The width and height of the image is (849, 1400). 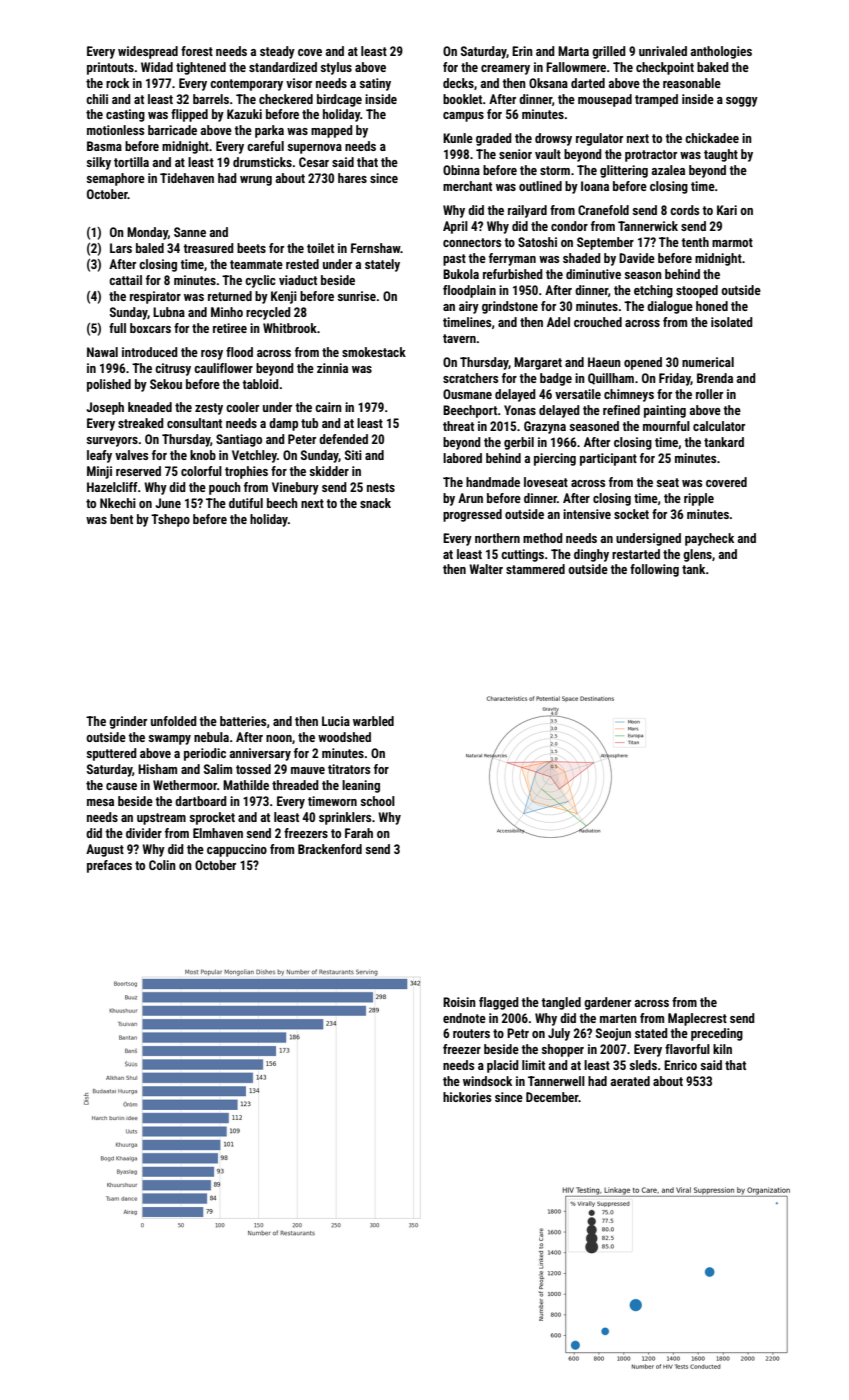 What do you see at coordinates (162, 865) in the image?
I see `Colin` at bounding box center [162, 865].
